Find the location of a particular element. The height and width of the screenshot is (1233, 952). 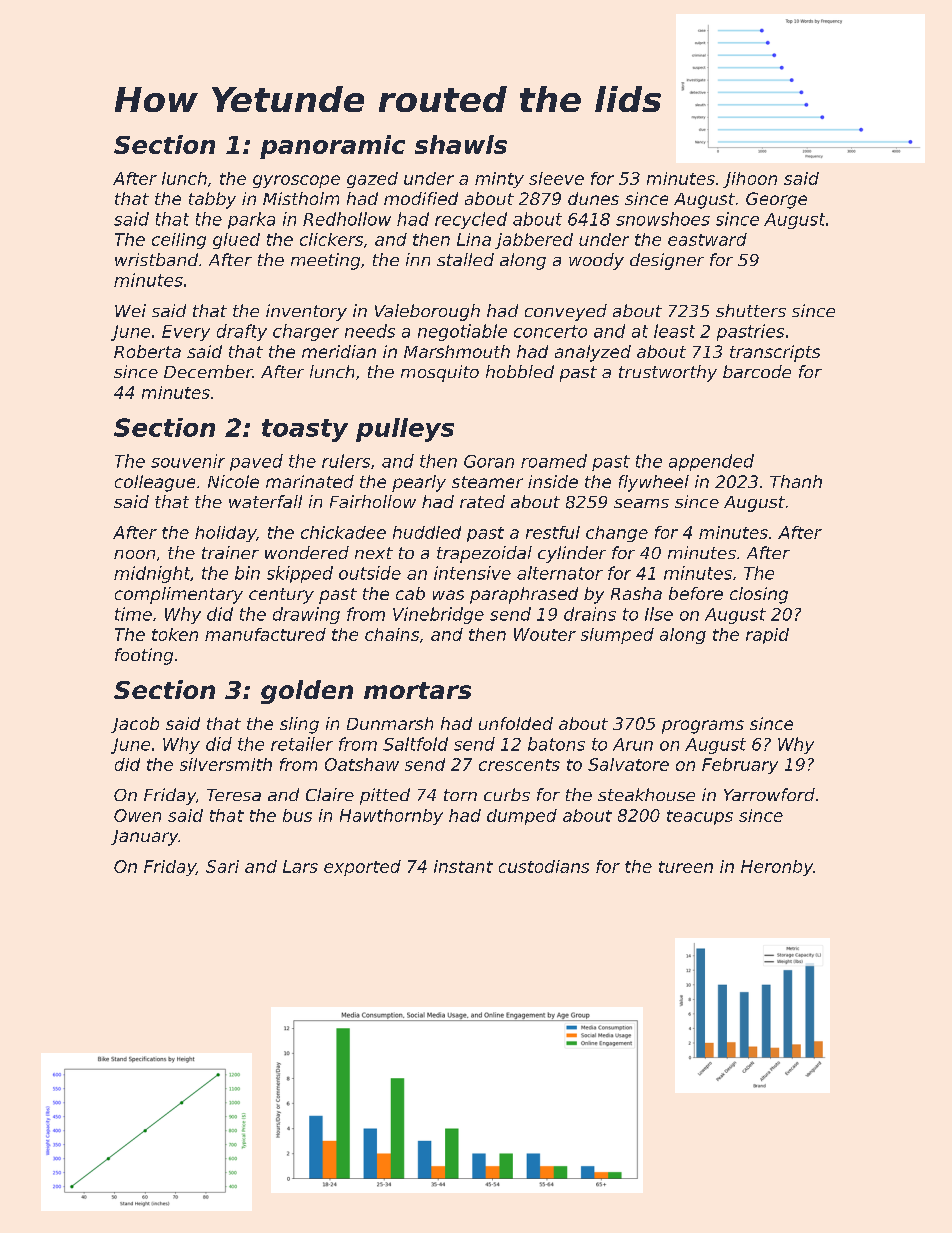

Jihoon is located at coordinates (750, 180).
